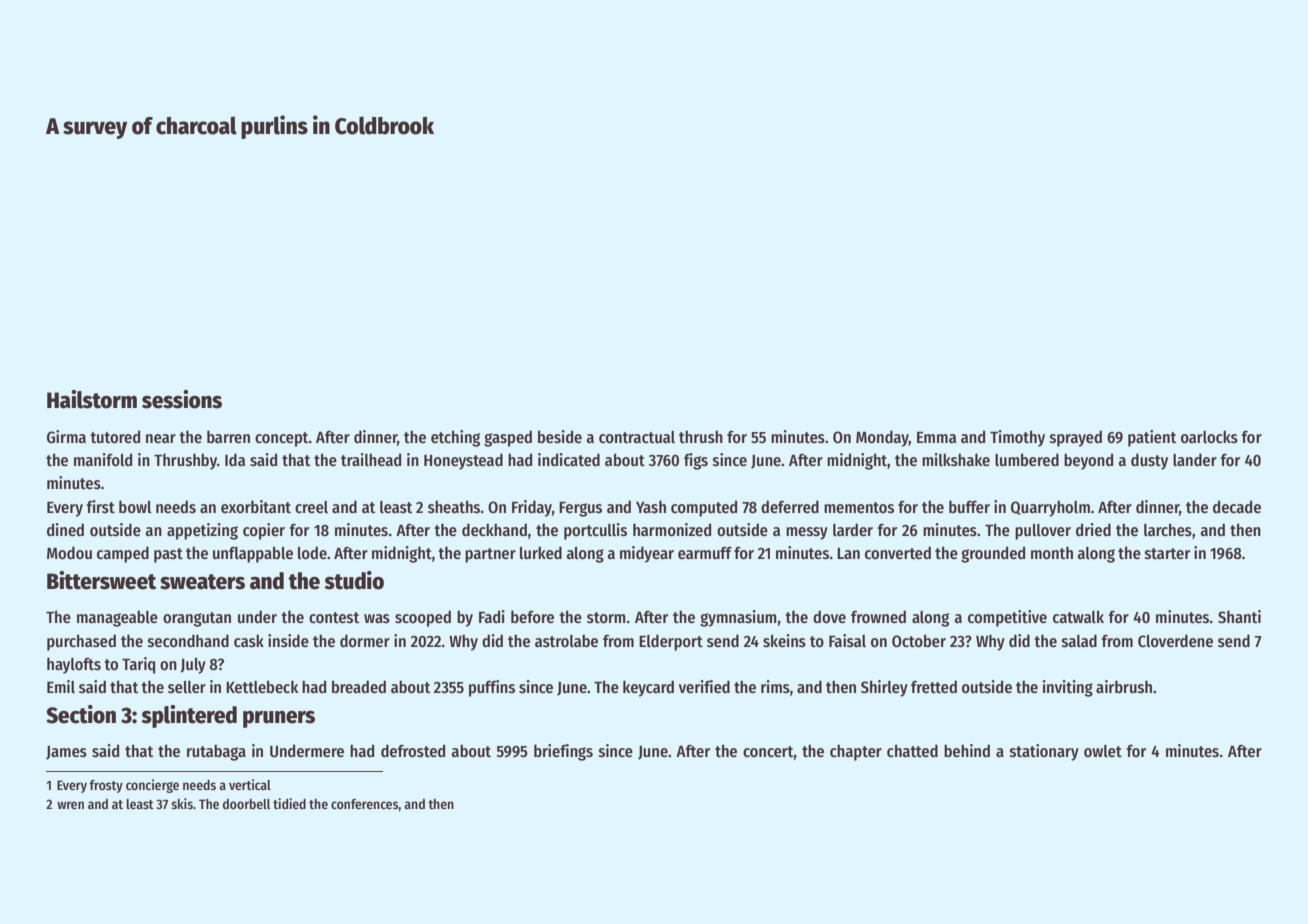 The image size is (1308, 924). I want to click on splintered, so click(189, 716).
